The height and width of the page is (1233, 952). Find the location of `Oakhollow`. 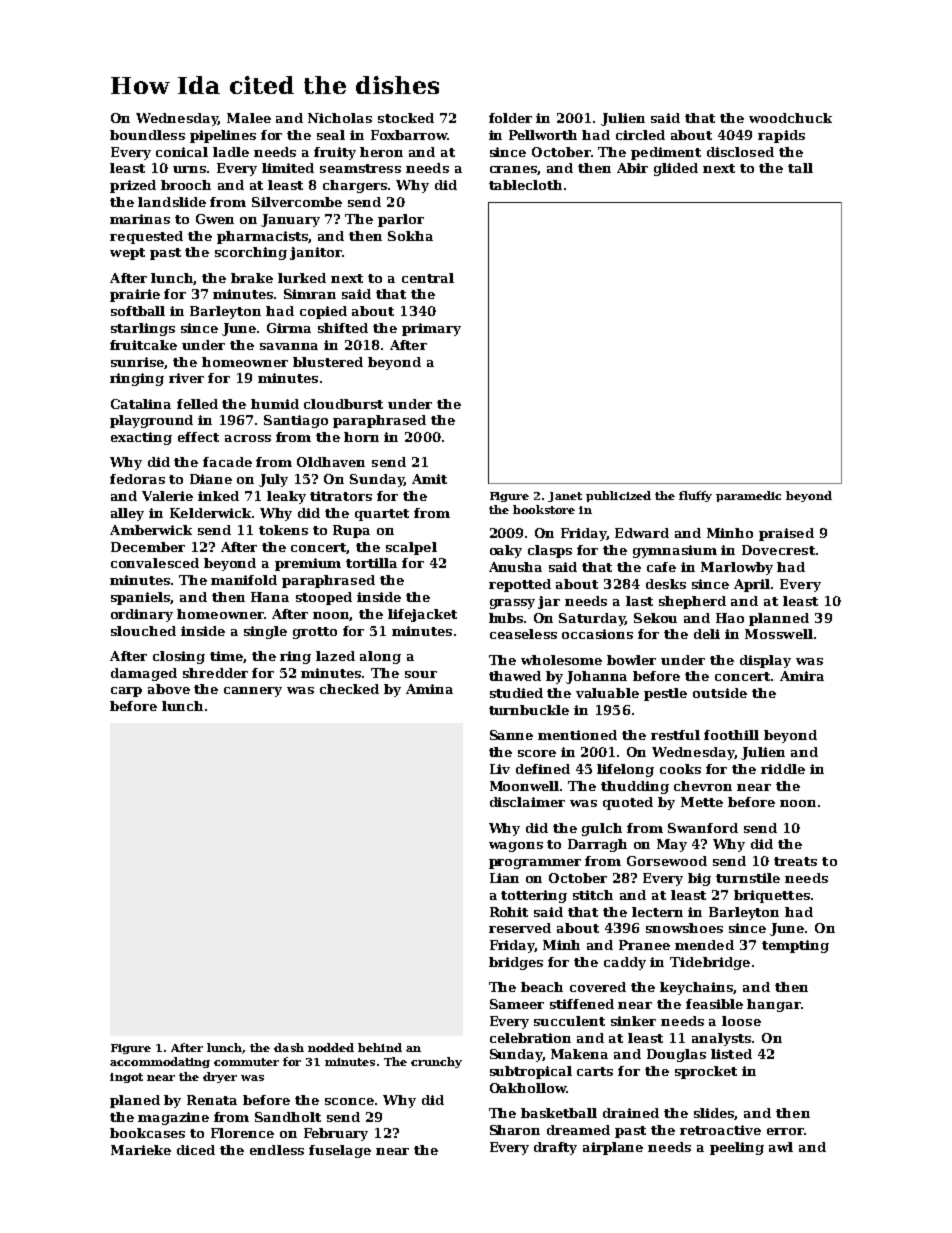

Oakhollow is located at coordinates (528, 1088).
